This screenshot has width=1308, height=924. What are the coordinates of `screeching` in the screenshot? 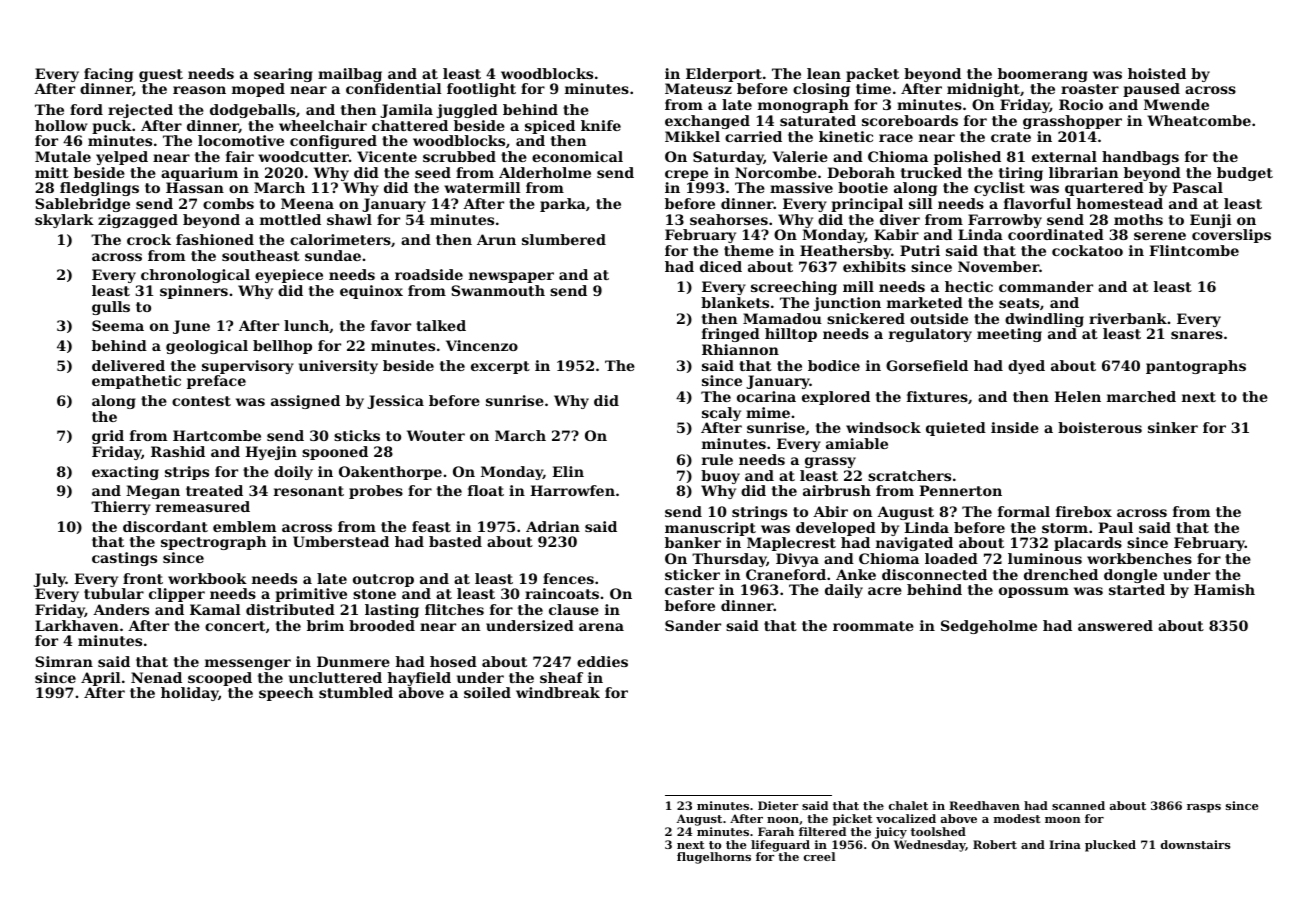 It's located at (794, 288).
